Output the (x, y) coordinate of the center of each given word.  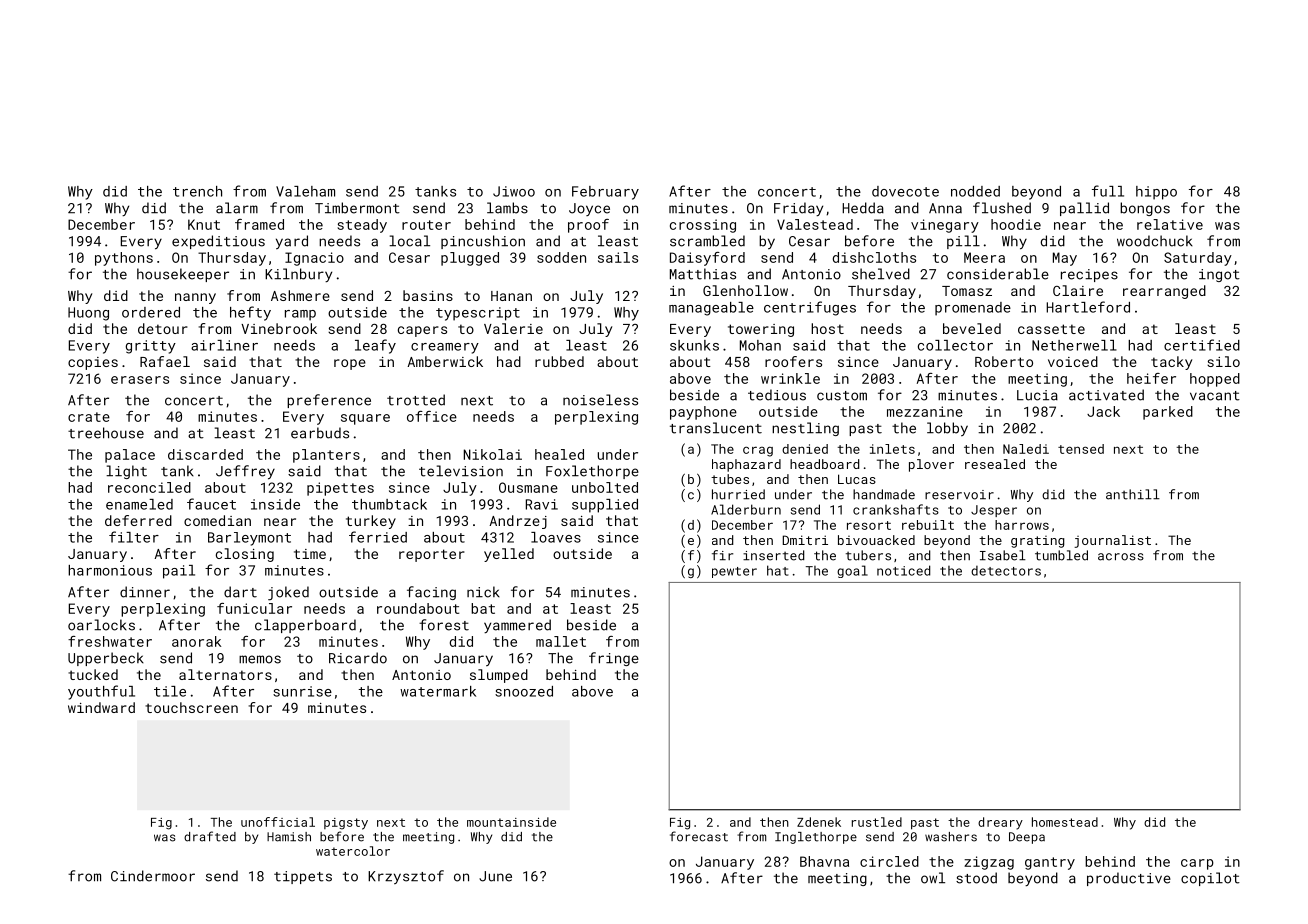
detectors (1006, 571)
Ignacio (314, 259)
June (495, 876)
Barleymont (249, 539)
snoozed (524, 691)
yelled (509, 555)
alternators (225, 674)
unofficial (278, 822)
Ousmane (528, 487)
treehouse (106, 433)
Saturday (1198, 259)
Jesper (994, 511)
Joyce (589, 209)
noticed (903, 570)
